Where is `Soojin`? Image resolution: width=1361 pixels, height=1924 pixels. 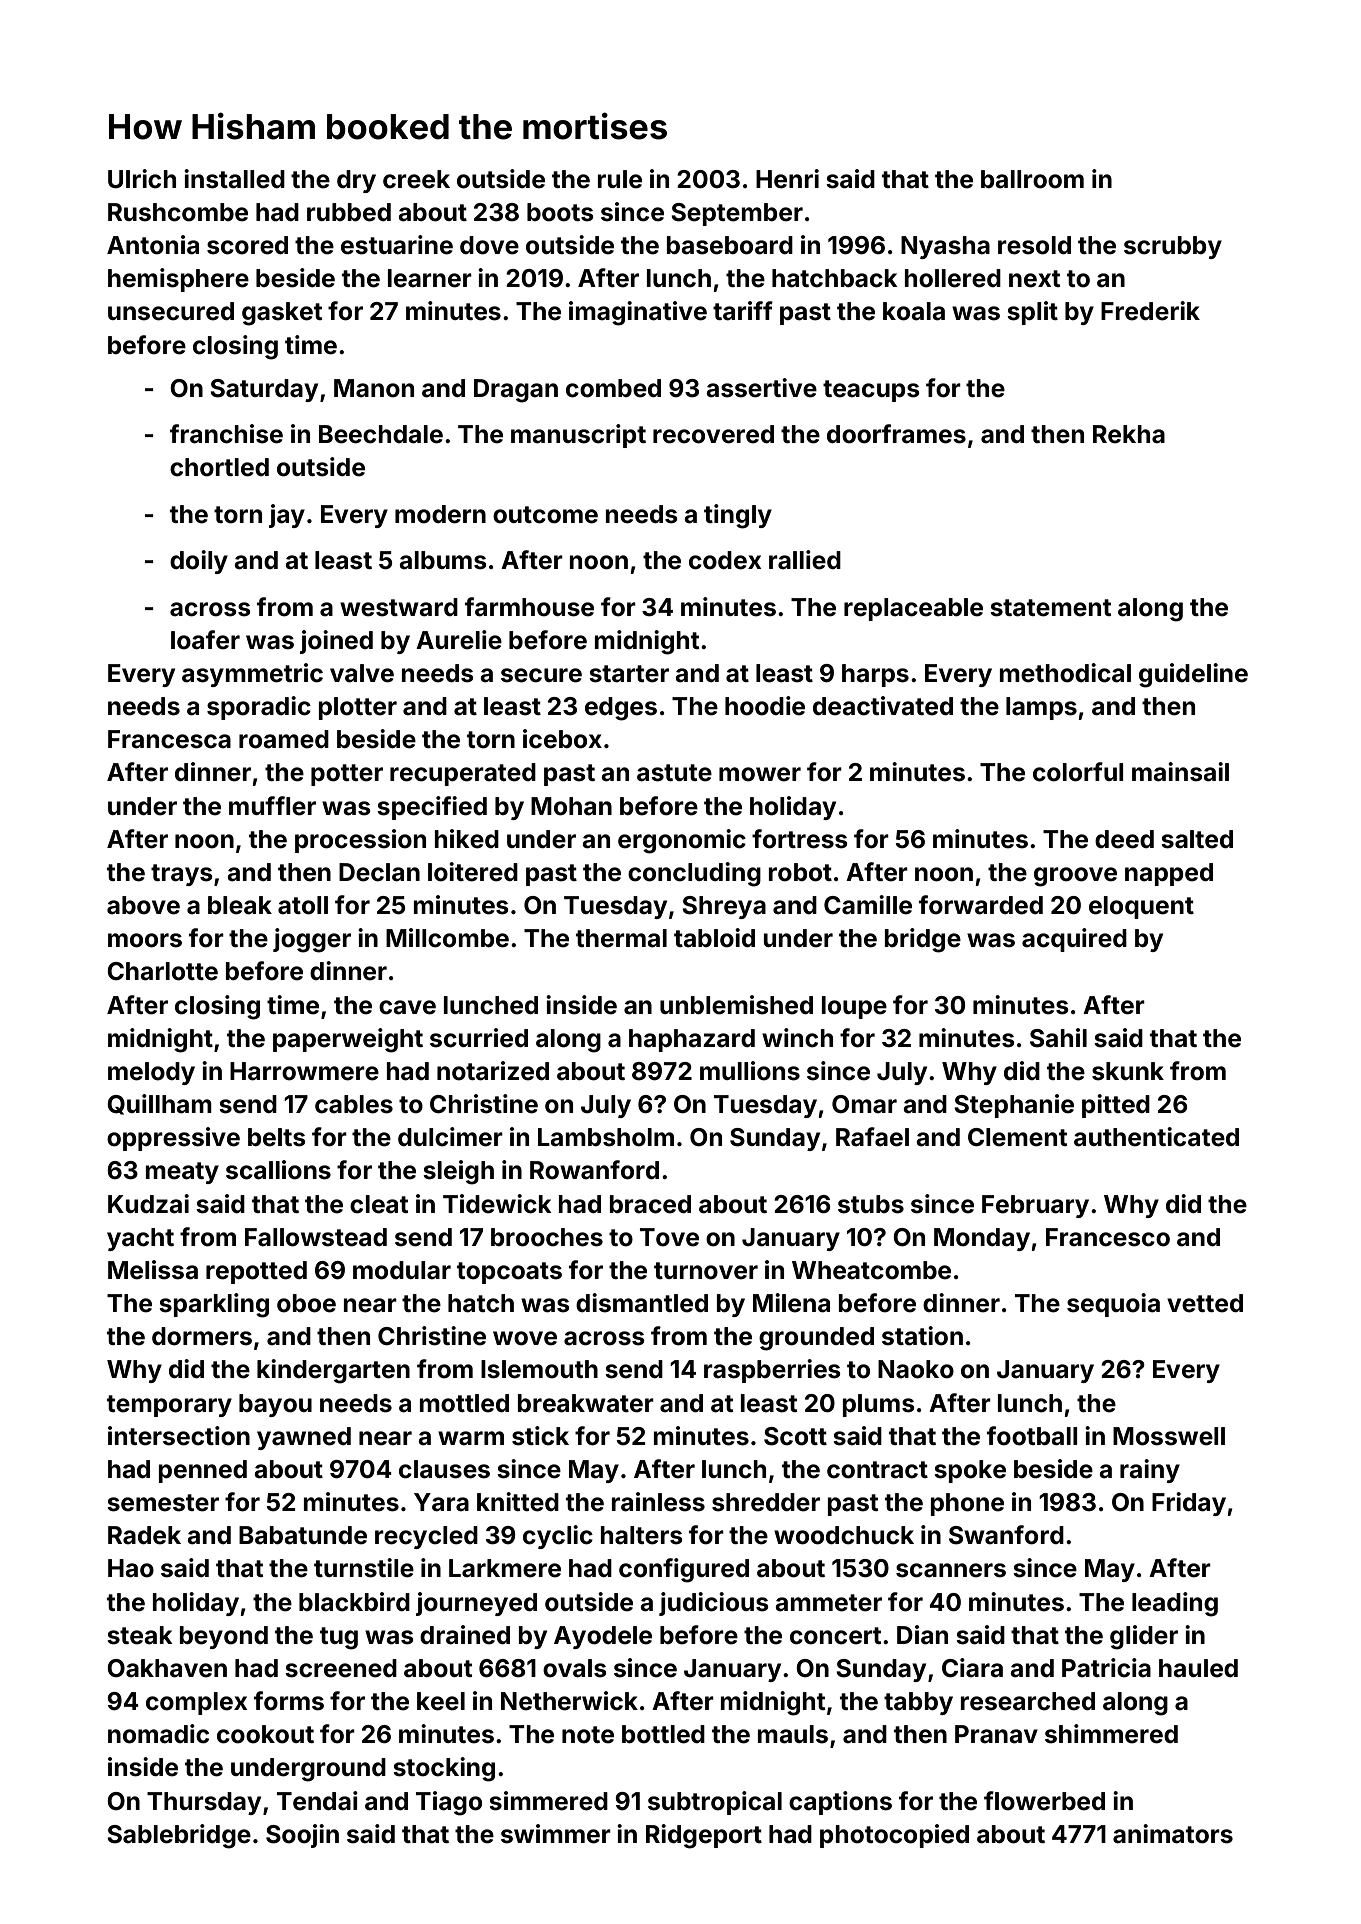 Soojin is located at coordinates (302, 1836).
